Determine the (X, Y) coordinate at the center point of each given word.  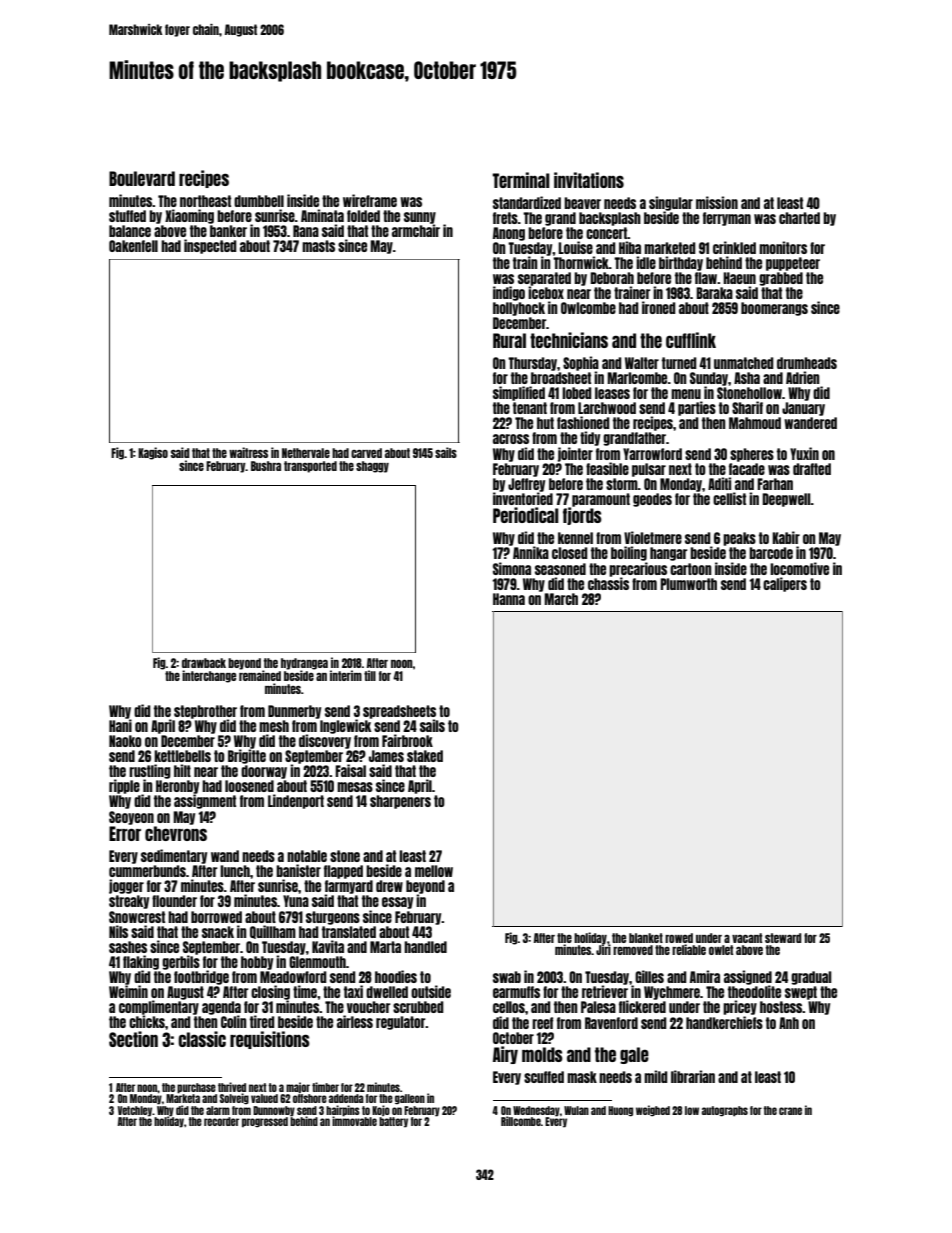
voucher (369, 1007)
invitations (589, 180)
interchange (209, 676)
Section (133, 1039)
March (561, 599)
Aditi (719, 483)
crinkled (734, 247)
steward (783, 938)
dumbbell (259, 201)
